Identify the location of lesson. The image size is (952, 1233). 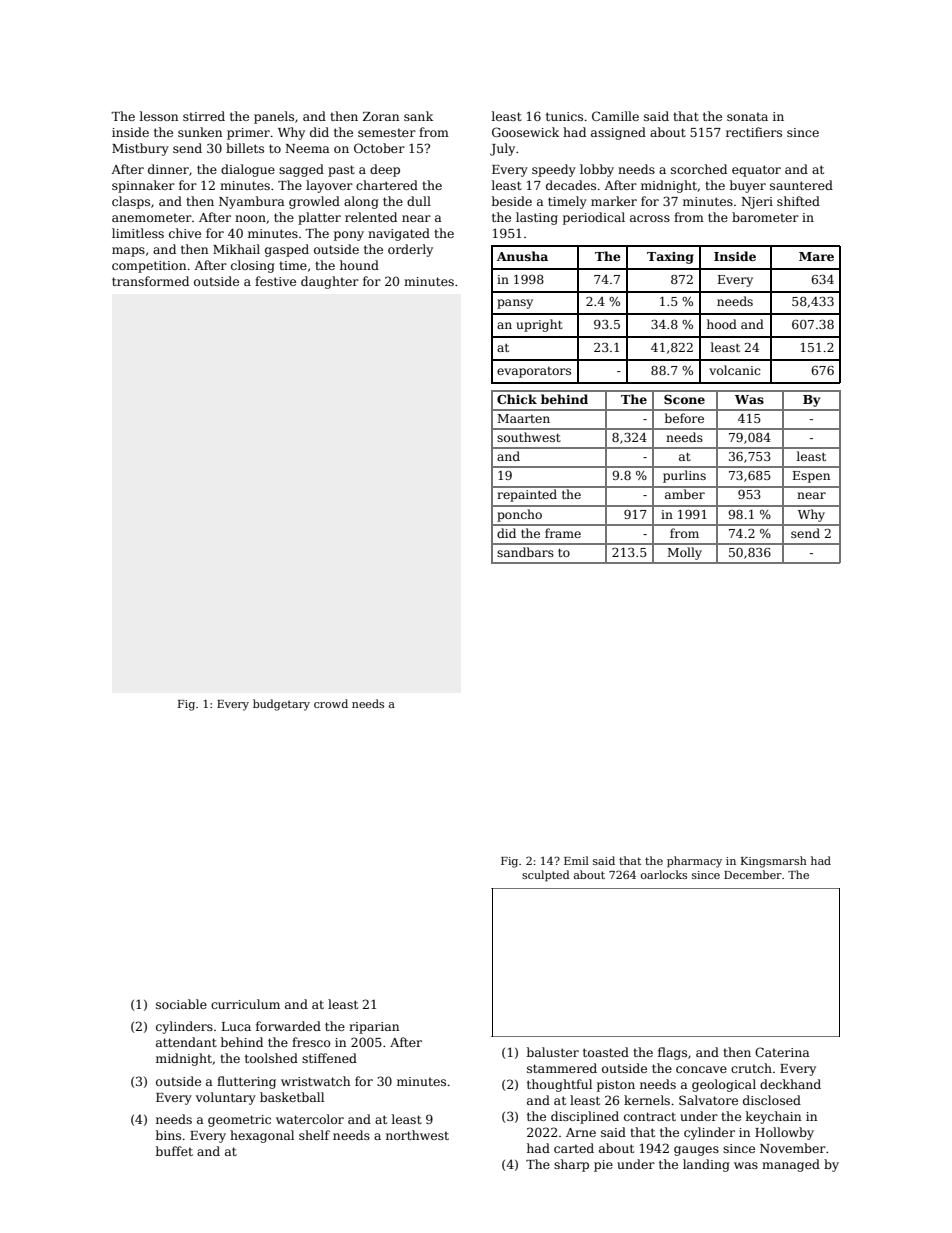
(159, 116).
